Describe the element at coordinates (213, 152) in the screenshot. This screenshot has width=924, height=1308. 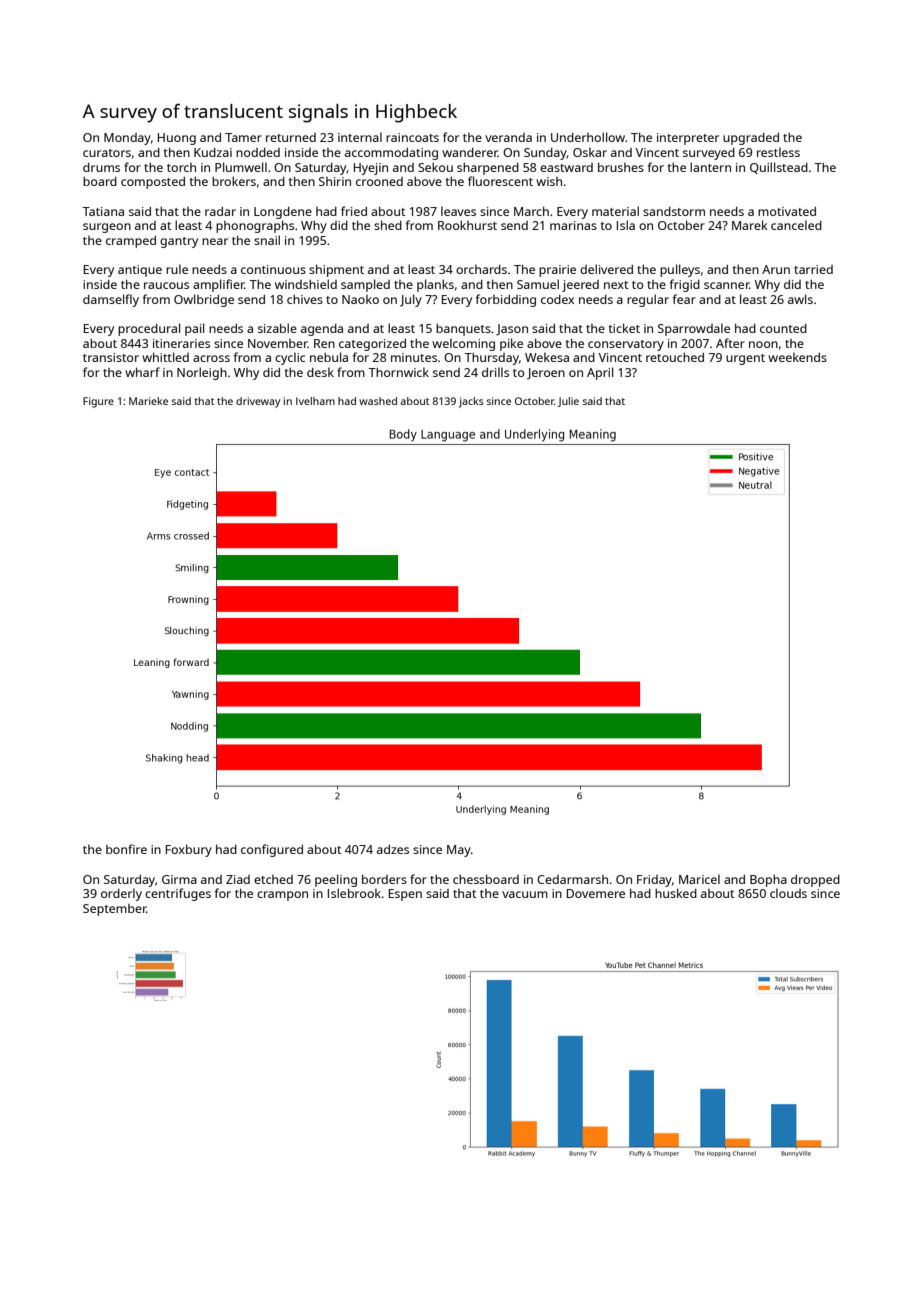
I see `Kudzai` at that location.
